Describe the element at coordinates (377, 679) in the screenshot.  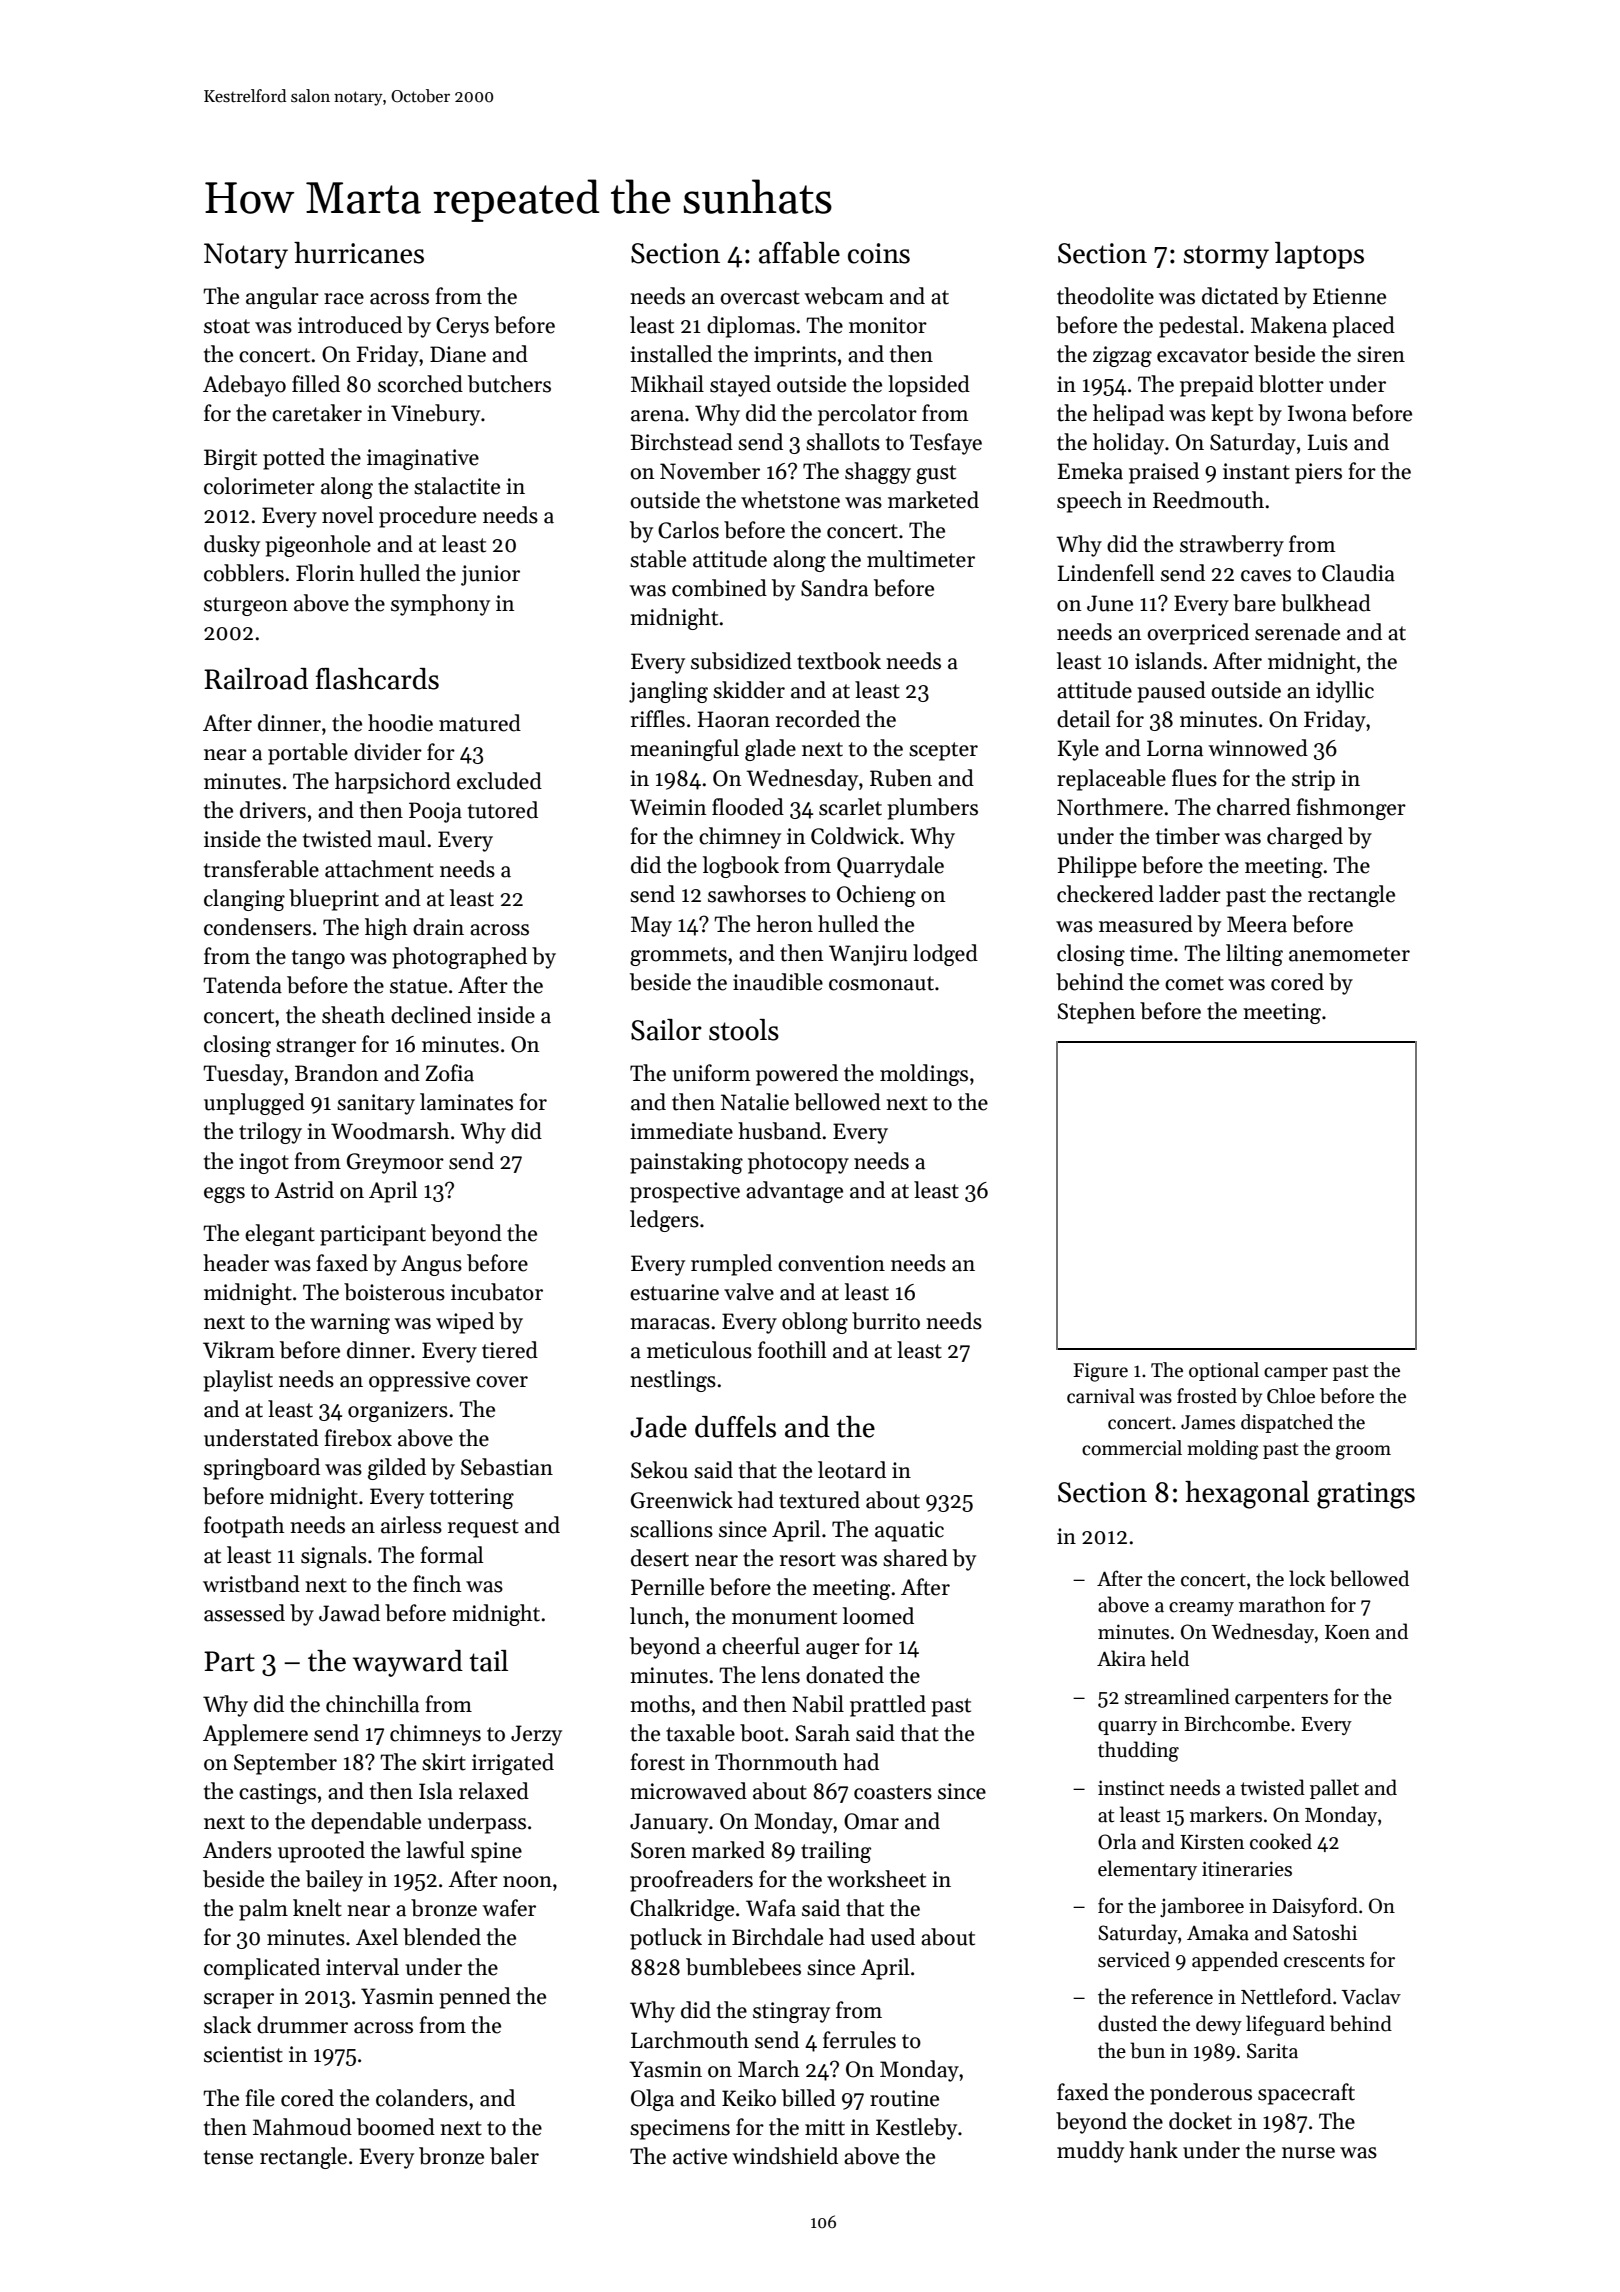
I see `flashcards` at that location.
